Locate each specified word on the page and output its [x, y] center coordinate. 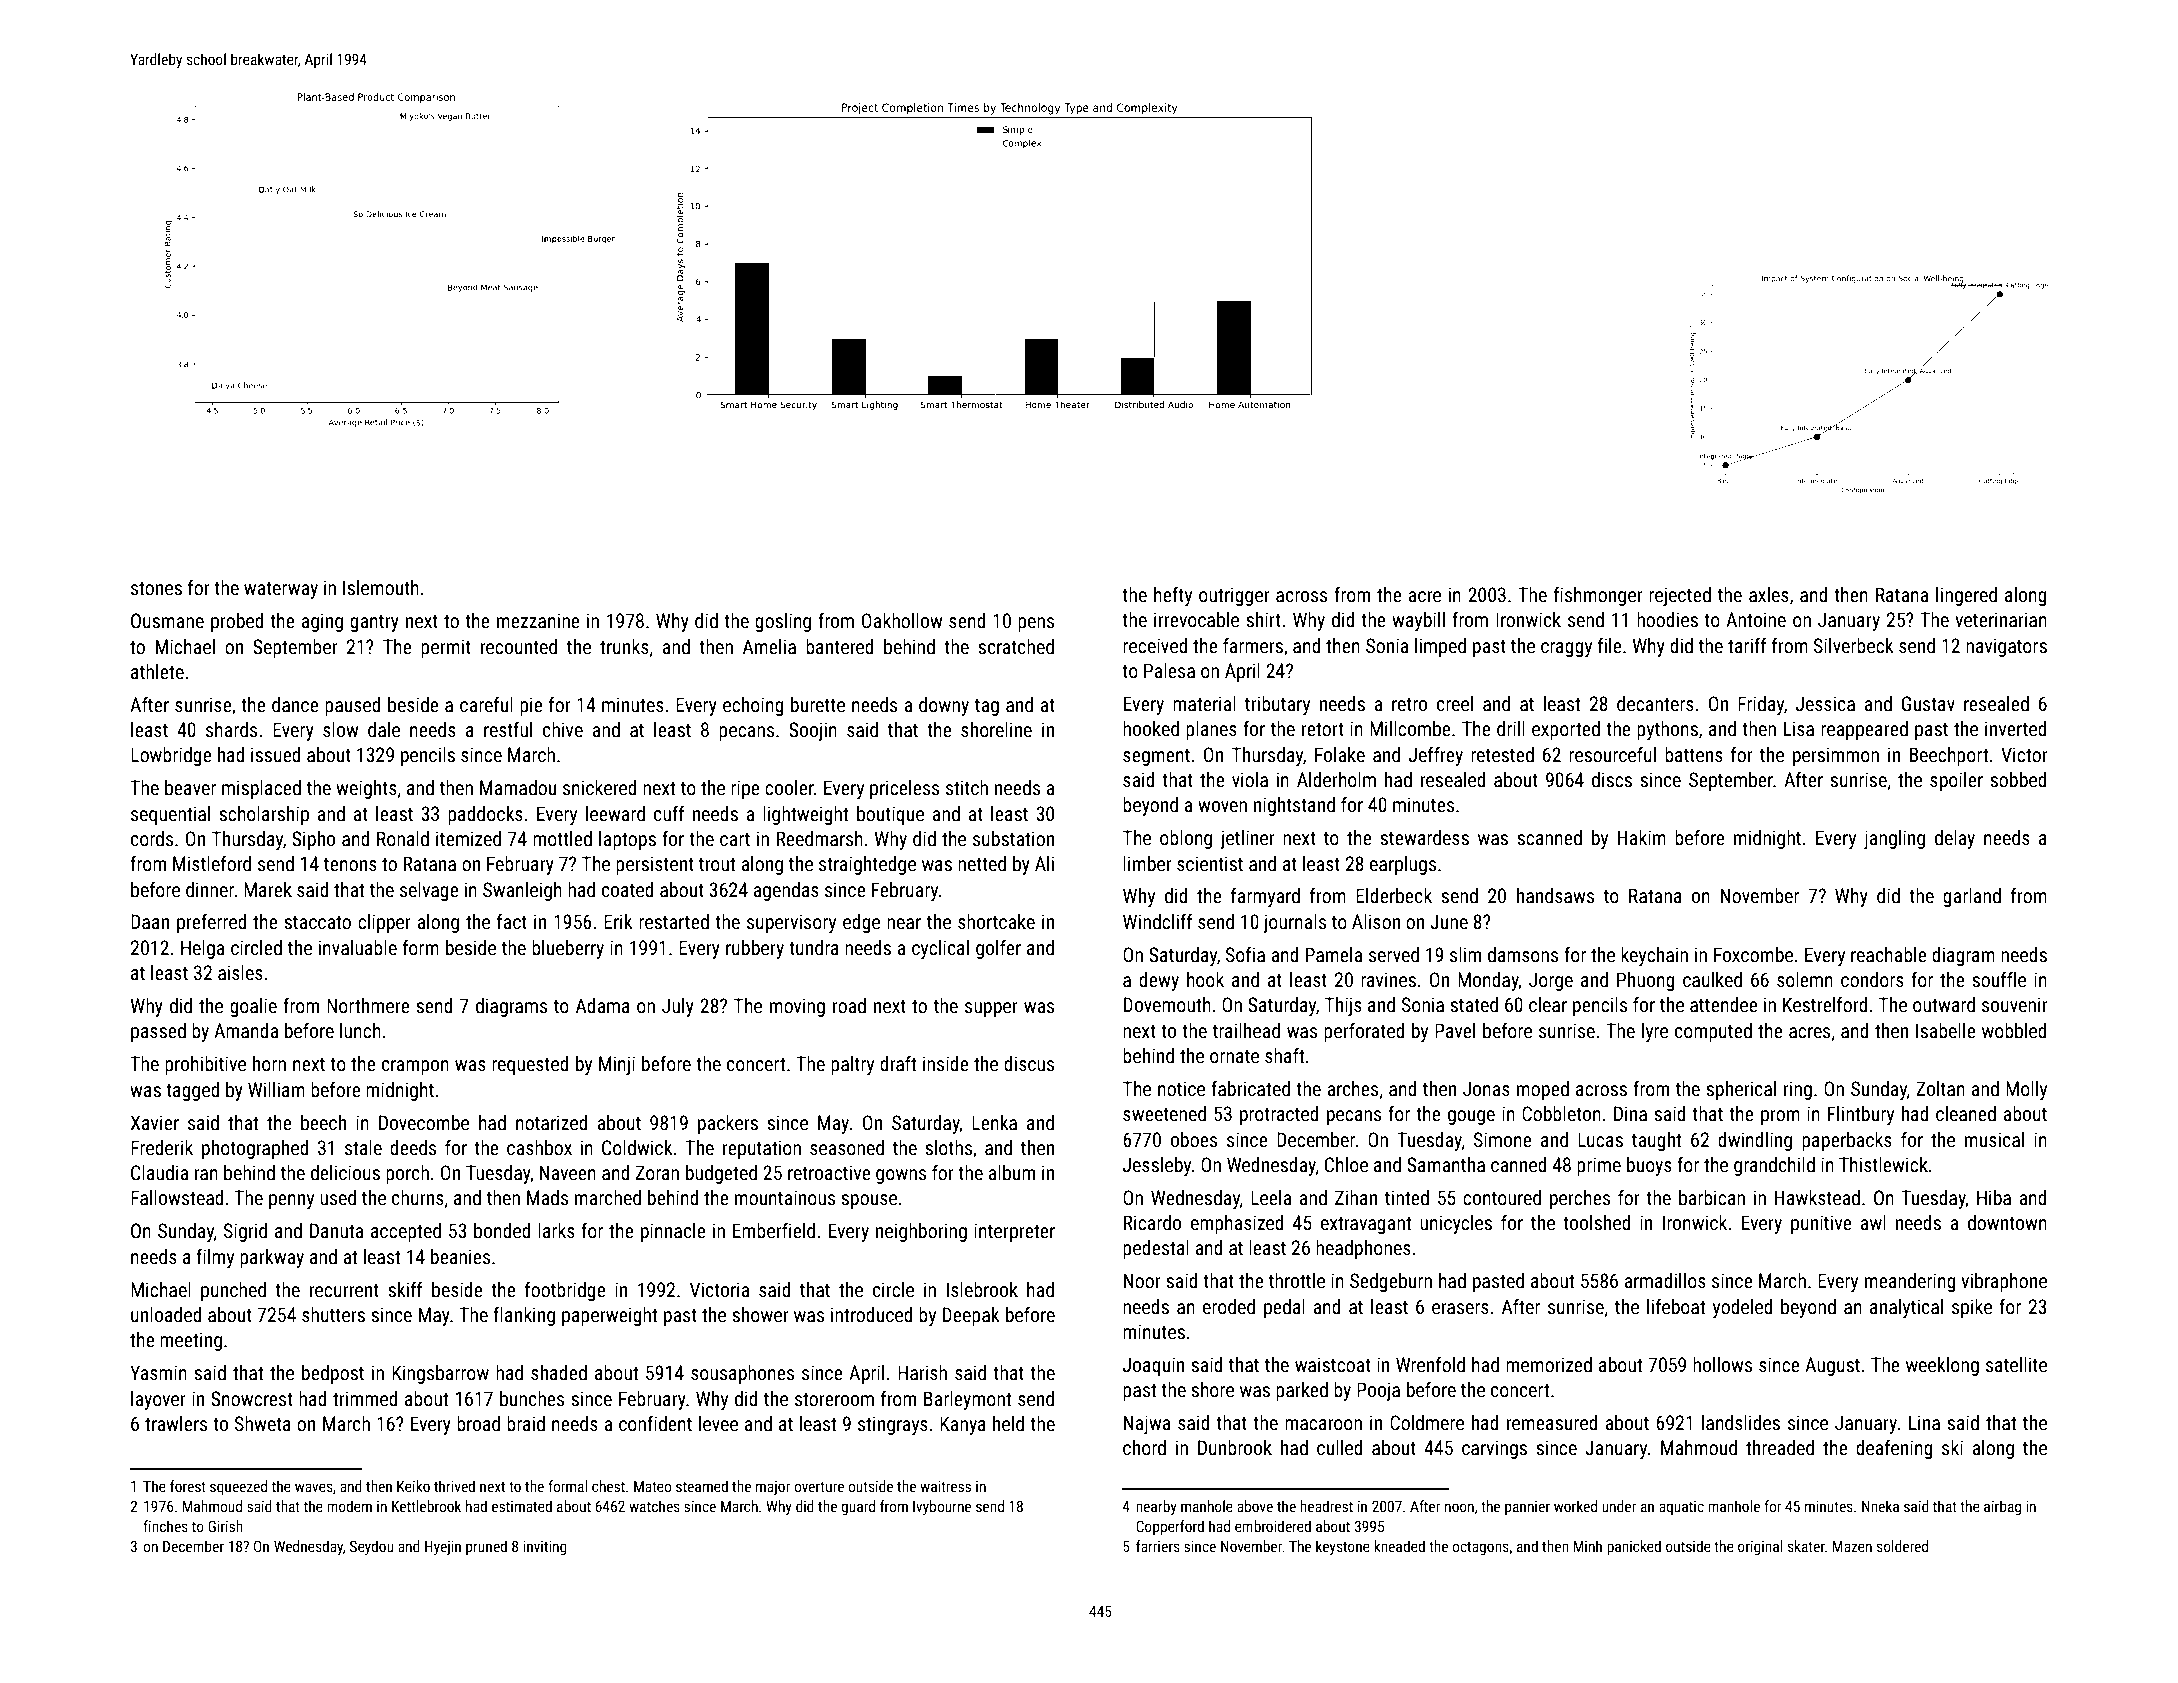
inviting [545, 1548]
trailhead [1246, 1030]
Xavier [155, 1122]
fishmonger [1598, 596]
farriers [1158, 1546]
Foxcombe [1753, 954]
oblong [1186, 839]
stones [156, 588]
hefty [1173, 596]
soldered [1902, 1546]
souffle [1999, 979]
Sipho [313, 840]
